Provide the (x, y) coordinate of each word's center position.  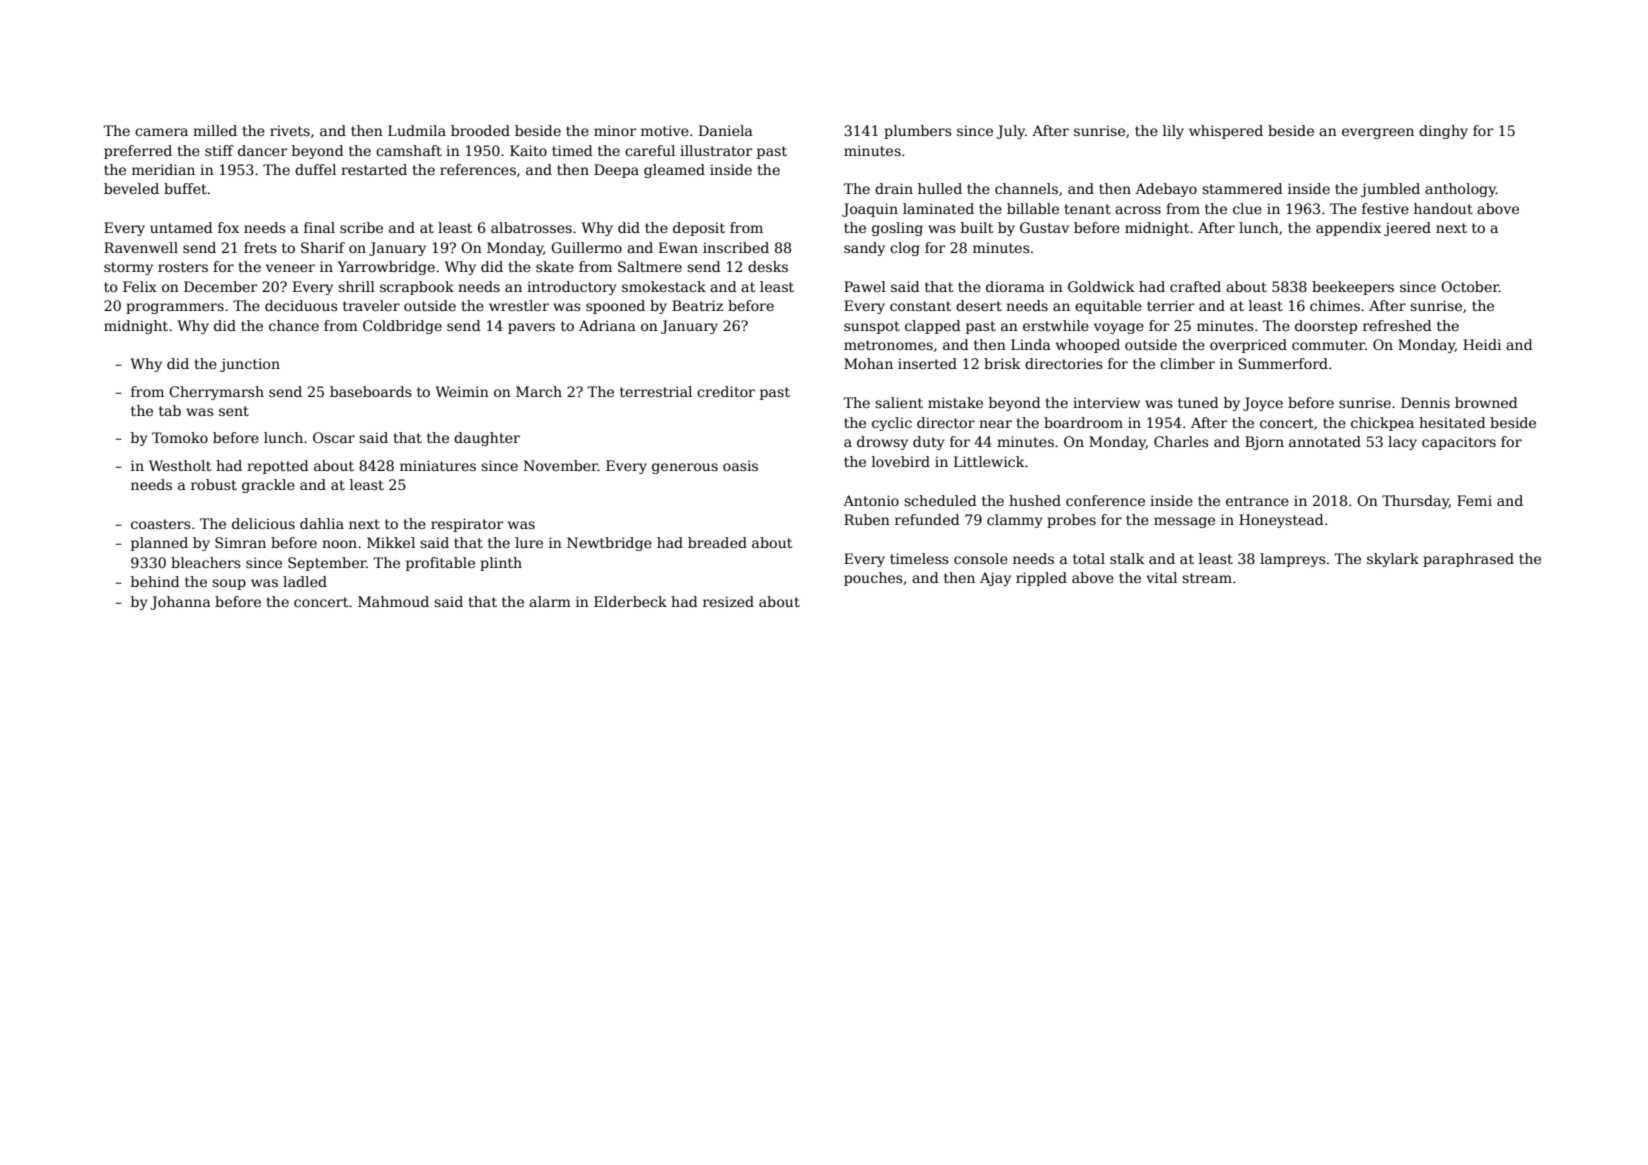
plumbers (918, 132)
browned (1486, 402)
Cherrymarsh (216, 393)
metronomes (888, 345)
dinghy (1443, 132)
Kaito (528, 150)
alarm (550, 601)
